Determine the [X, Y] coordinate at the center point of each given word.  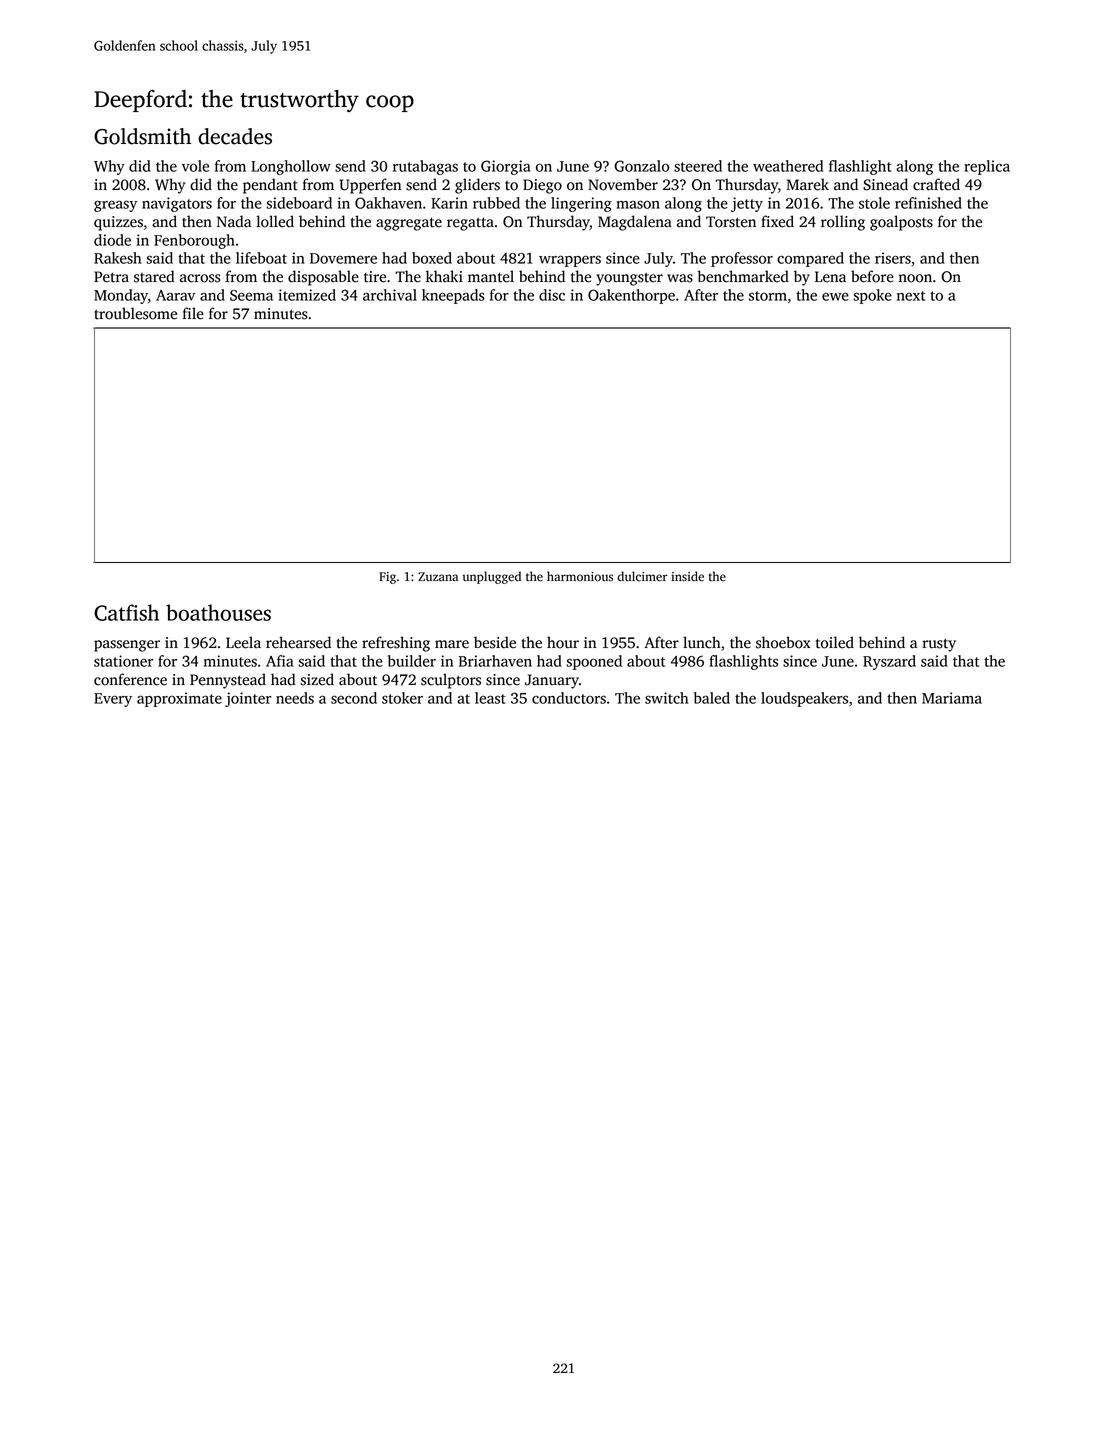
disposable [323, 278]
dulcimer [642, 576]
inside [687, 576]
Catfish [126, 612]
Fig [387, 578]
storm [768, 296]
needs [295, 698]
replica [987, 167]
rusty [939, 645]
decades [235, 136]
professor [742, 259]
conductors [569, 698]
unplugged [492, 577]
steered [698, 166]
